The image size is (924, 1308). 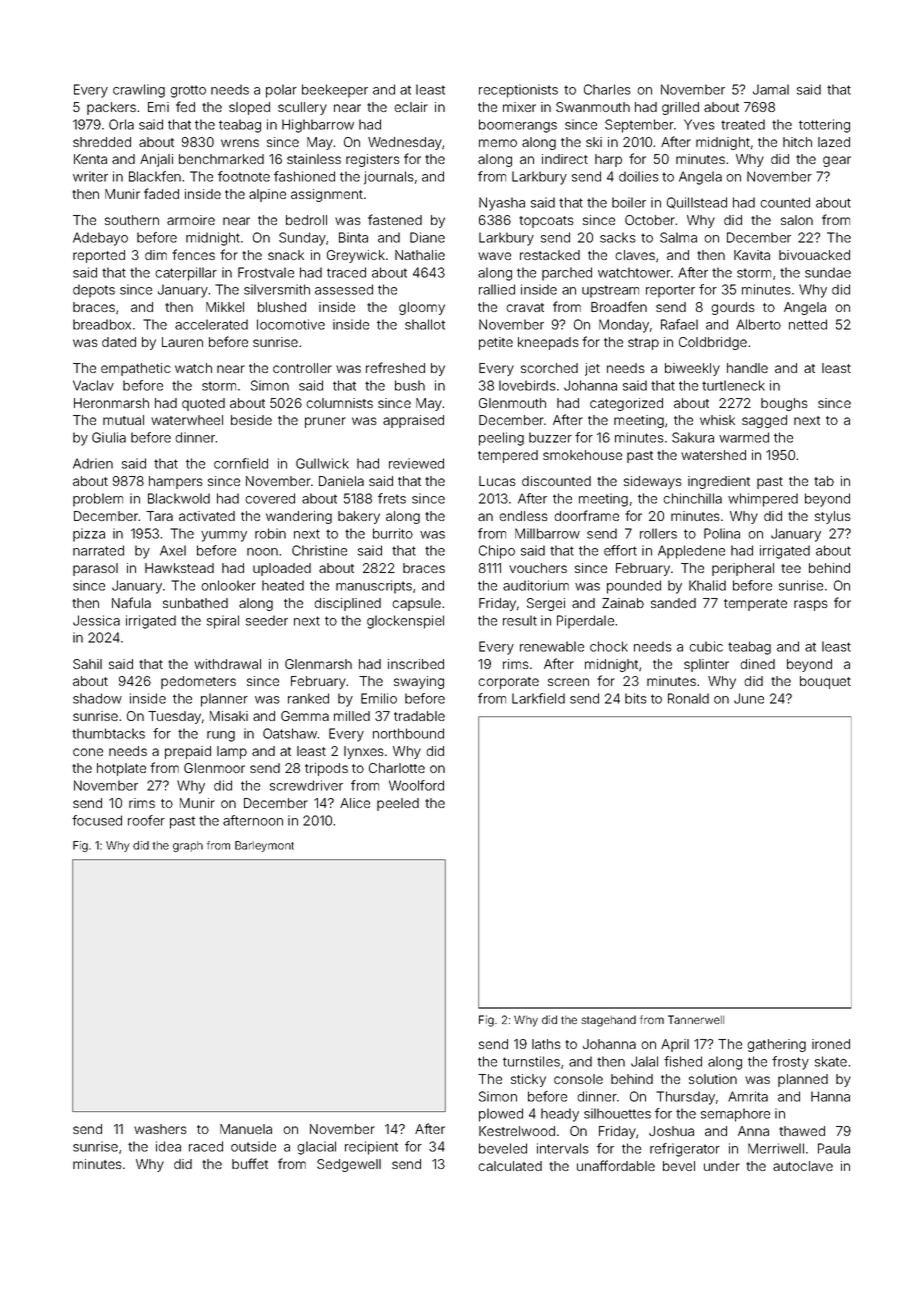 What do you see at coordinates (264, 846) in the screenshot?
I see `Barleymont` at bounding box center [264, 846].
